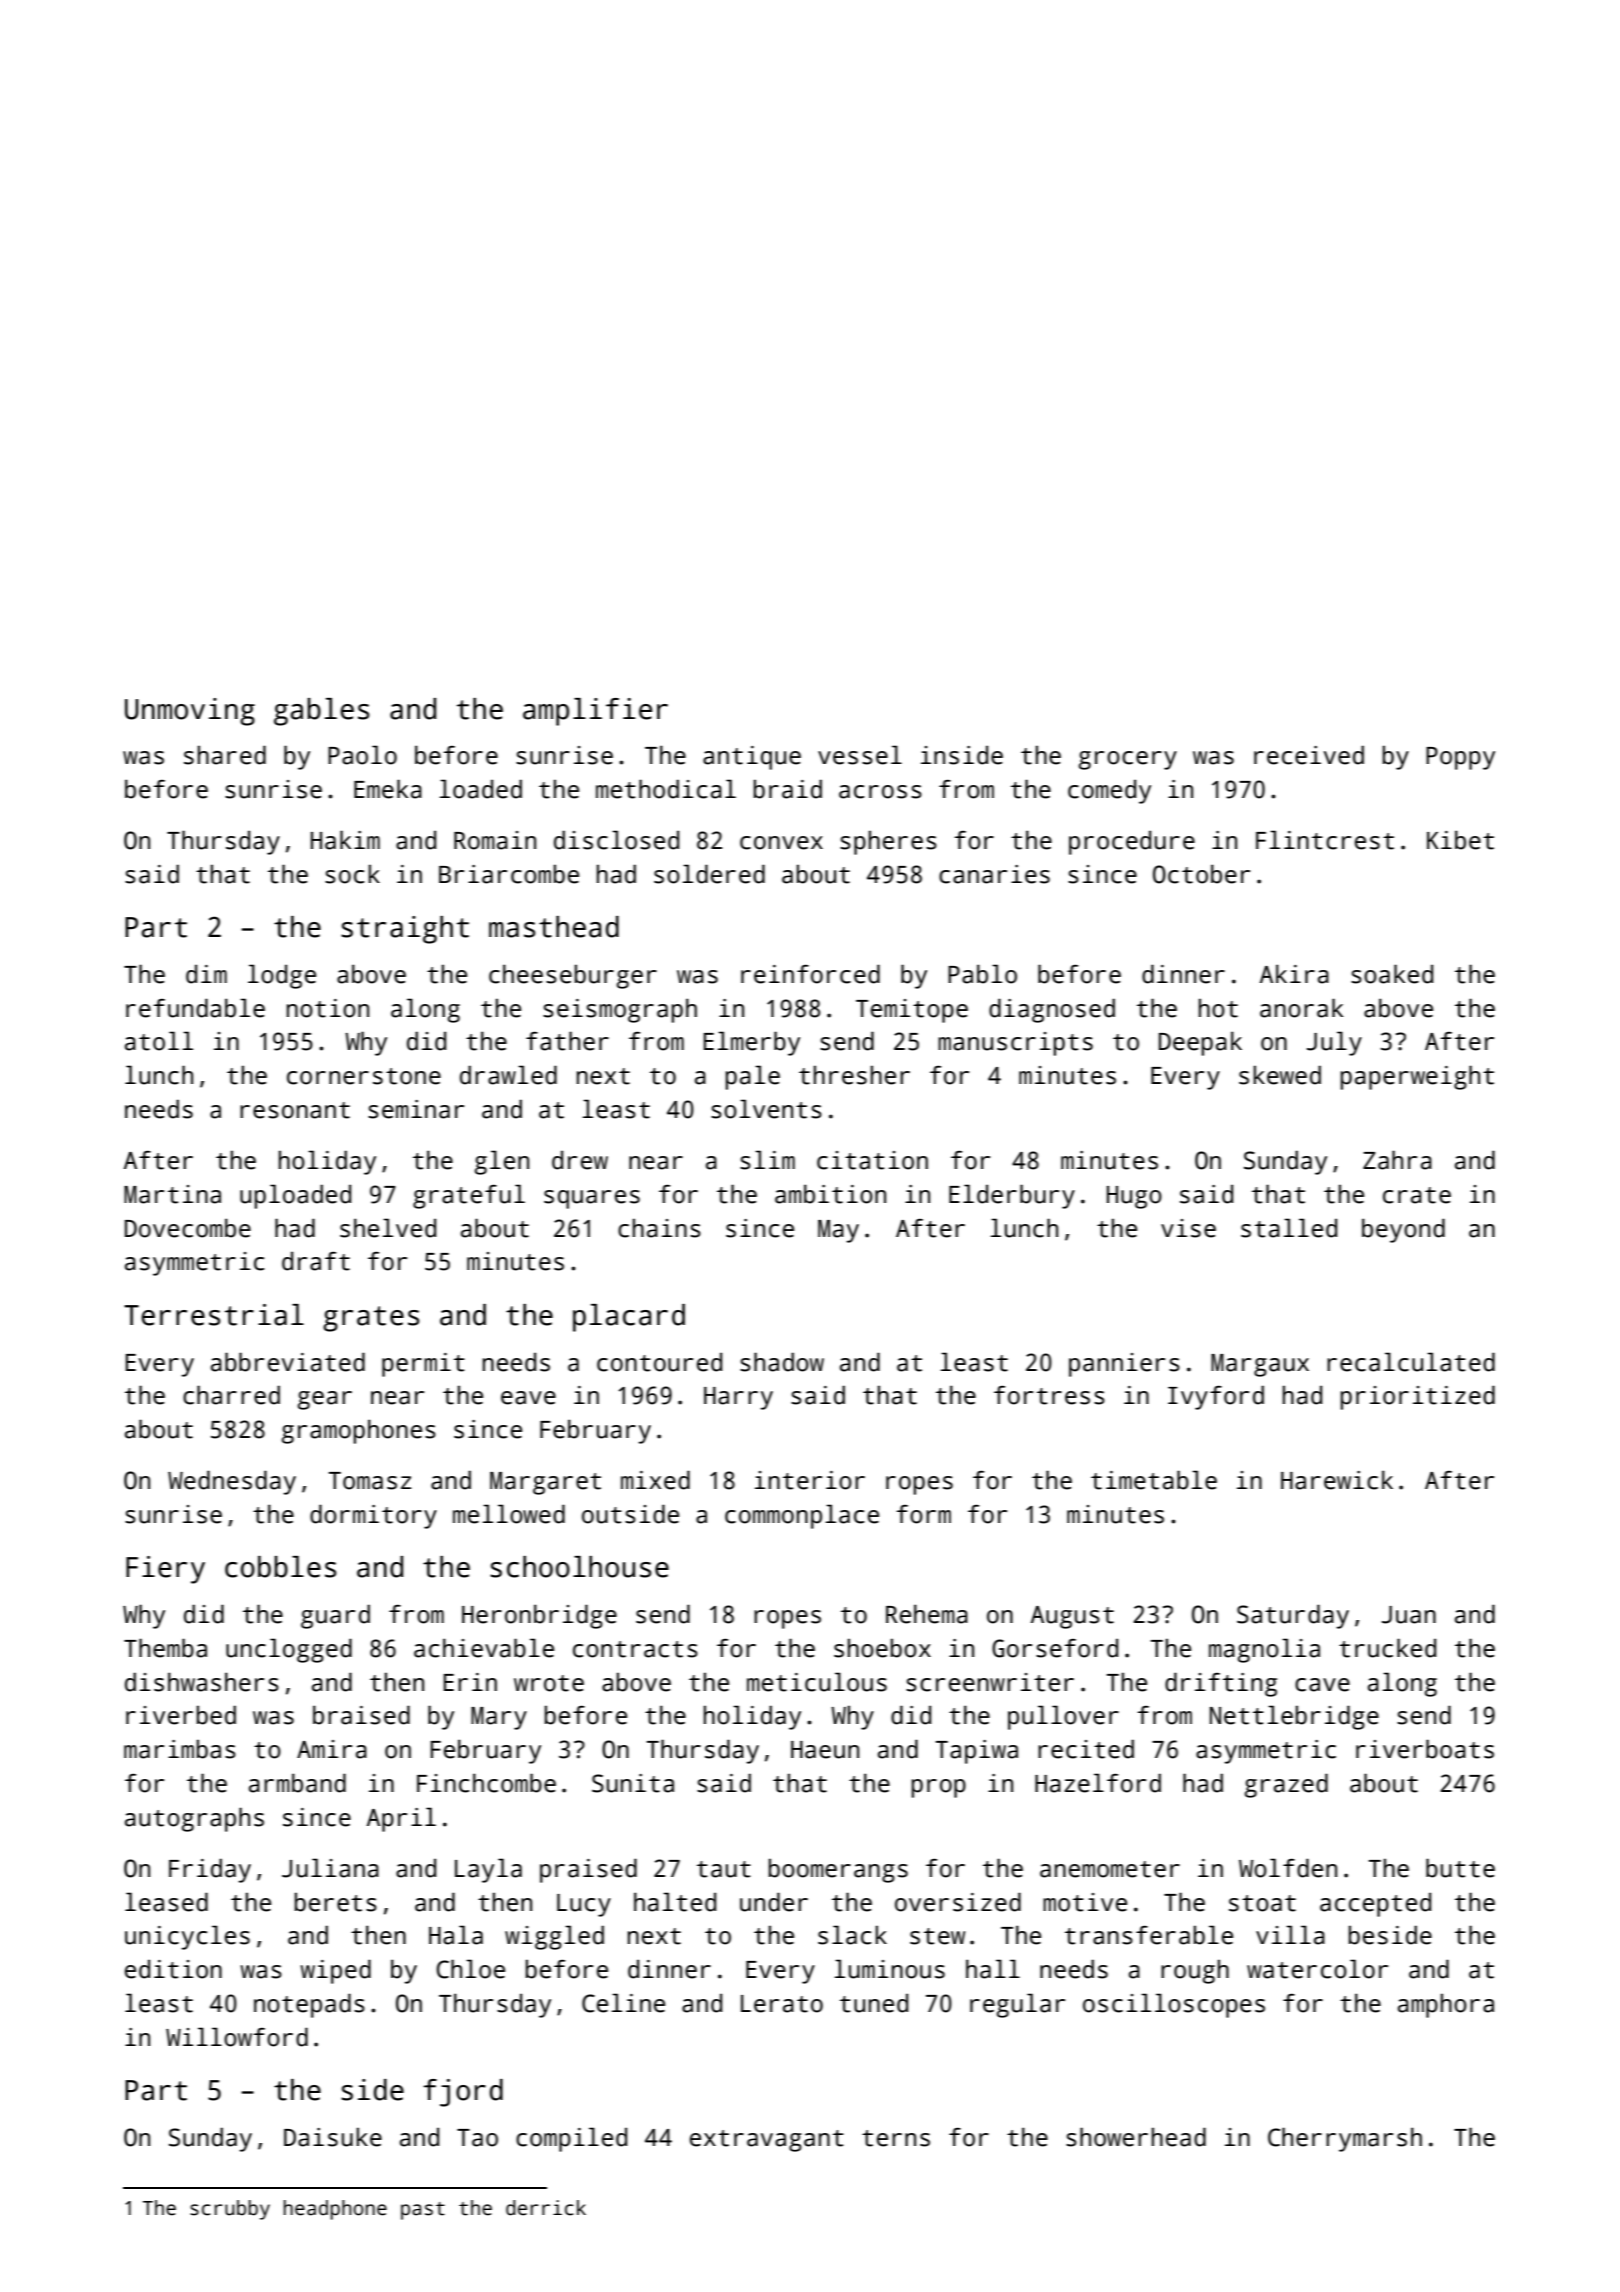 Image resolution: width=1620 pixels, height=2292 pixels. What do you see at coordinates (635, 1649) in the page?
I see `contracts` at bounding box center [635, 1649].
